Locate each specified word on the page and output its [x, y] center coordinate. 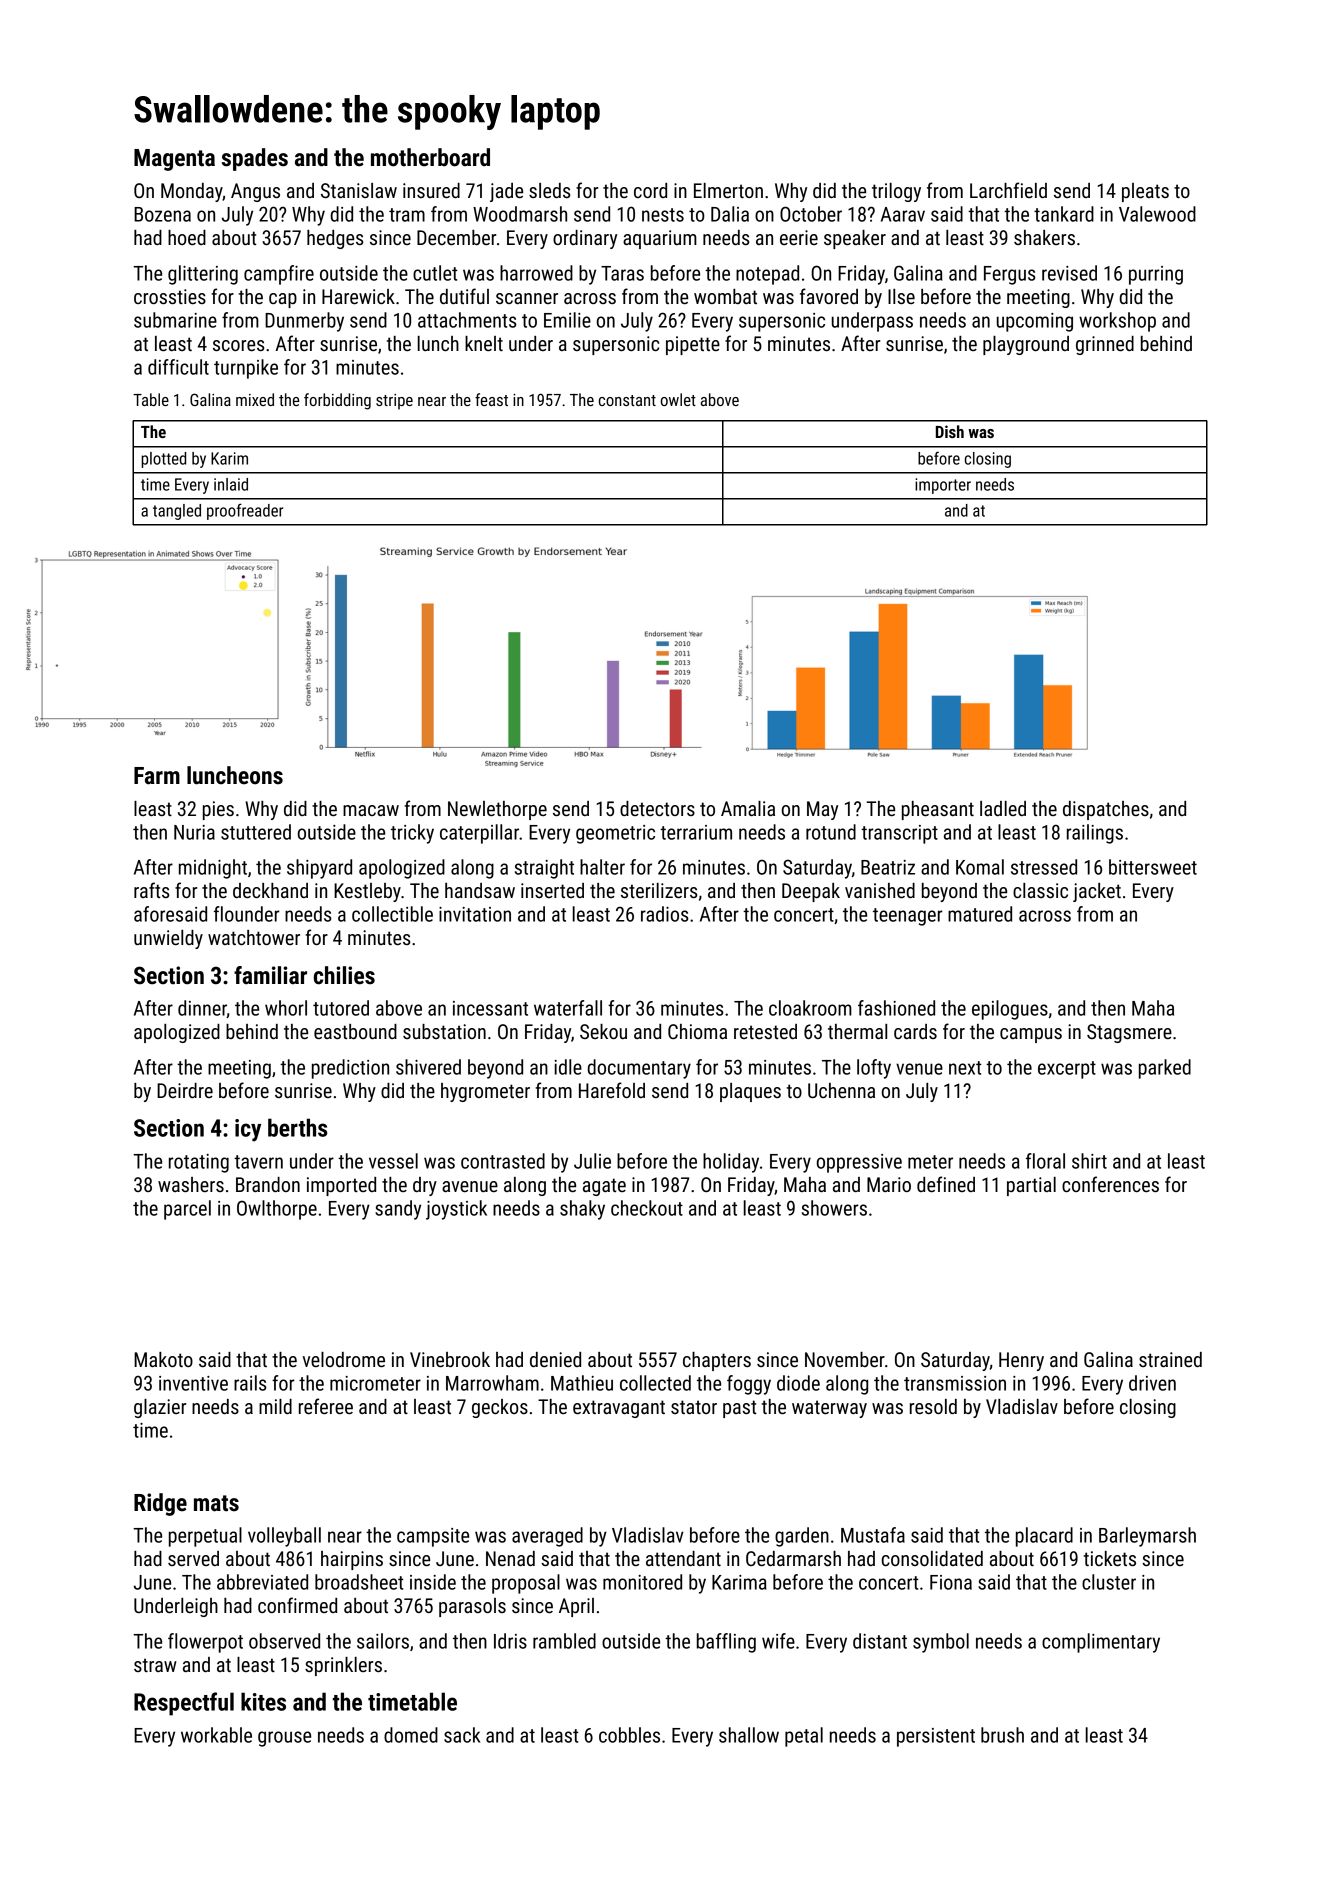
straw [155, 1665]
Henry [1021, 1361]
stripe [394, 402]
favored [829, 296]
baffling [726, 1643]
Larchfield [1008, 190]
